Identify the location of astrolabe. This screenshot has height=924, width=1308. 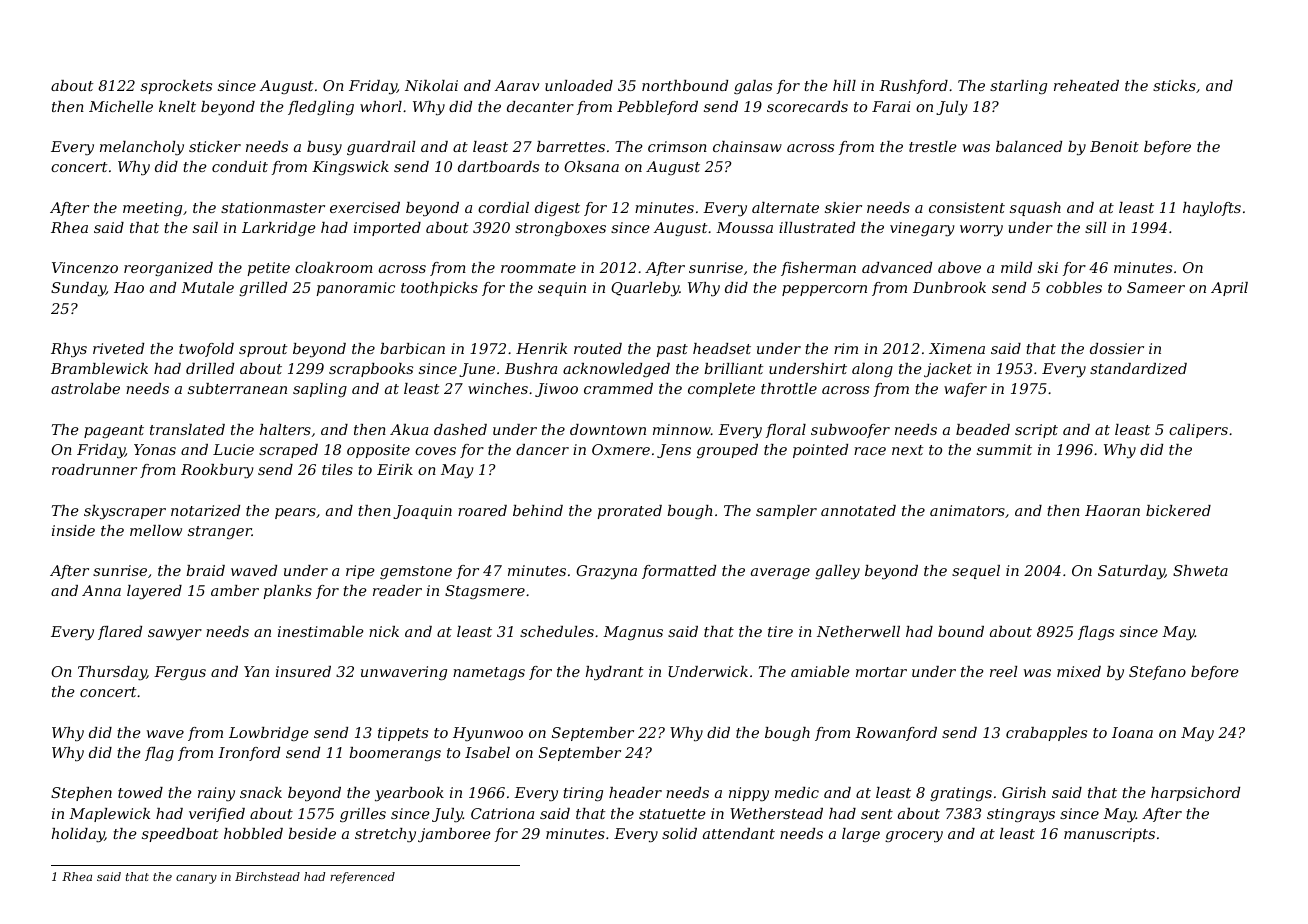
(85, 388).
